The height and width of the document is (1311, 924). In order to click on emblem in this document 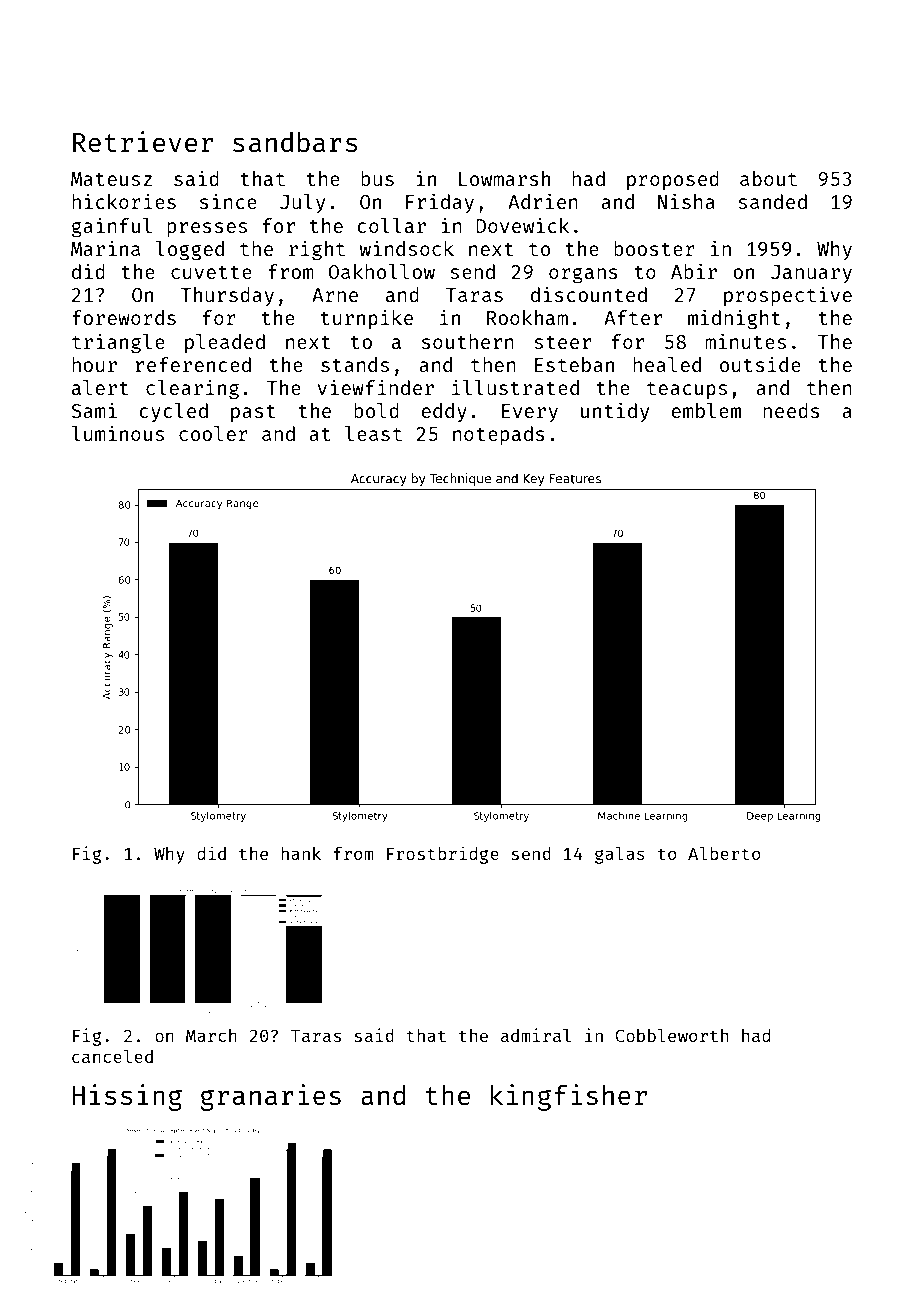, I will do `click(706, 410)`.
